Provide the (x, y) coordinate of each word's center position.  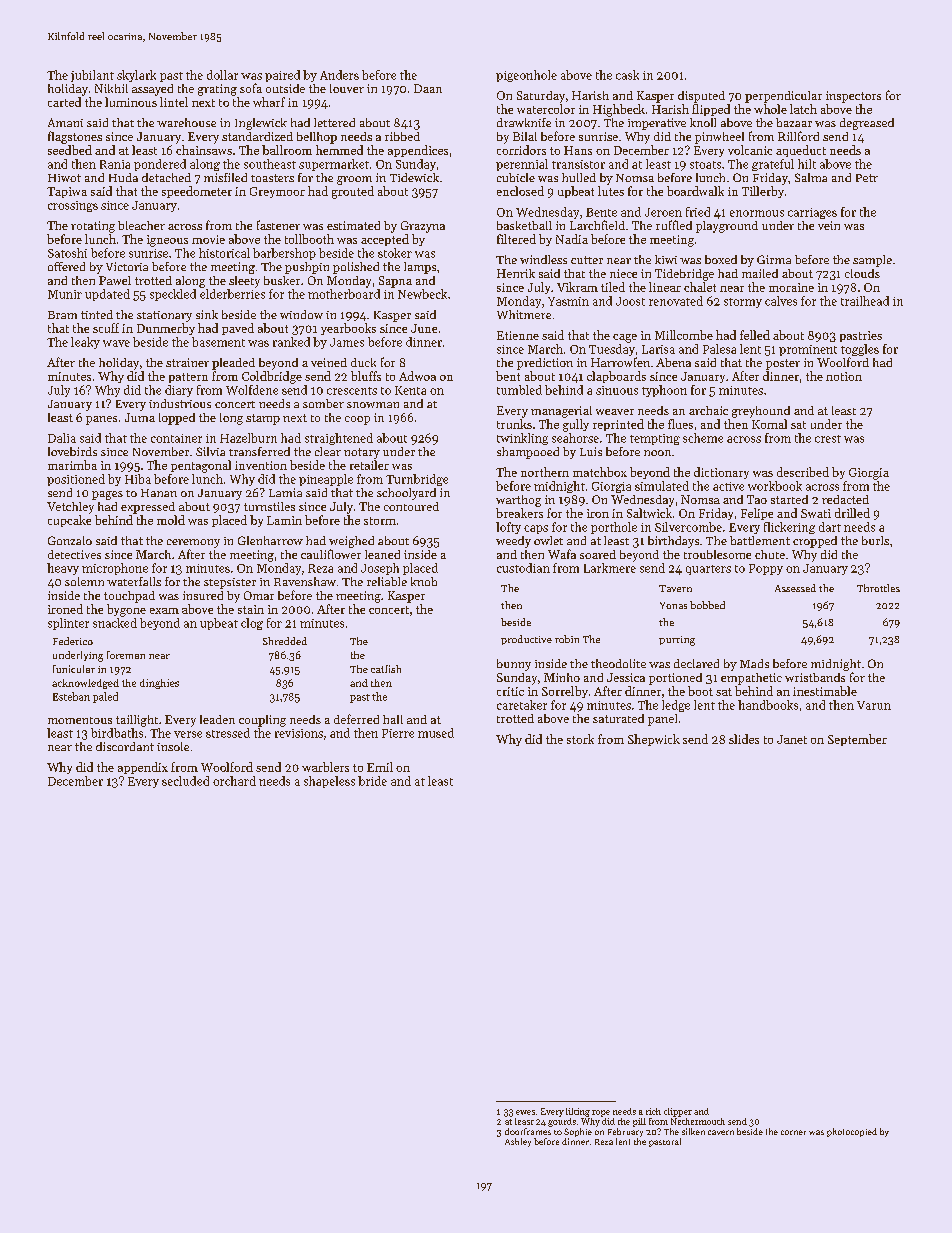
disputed (701, 97)
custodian (523, 568)
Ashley (518, 1142)
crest (828, 439)
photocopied (852, 1132)
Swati (816, 513)
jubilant (92, 76)
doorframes (528, 1131)
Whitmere (524, 314)
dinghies (159, 684)
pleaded (233, 364)
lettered (334, 122)
